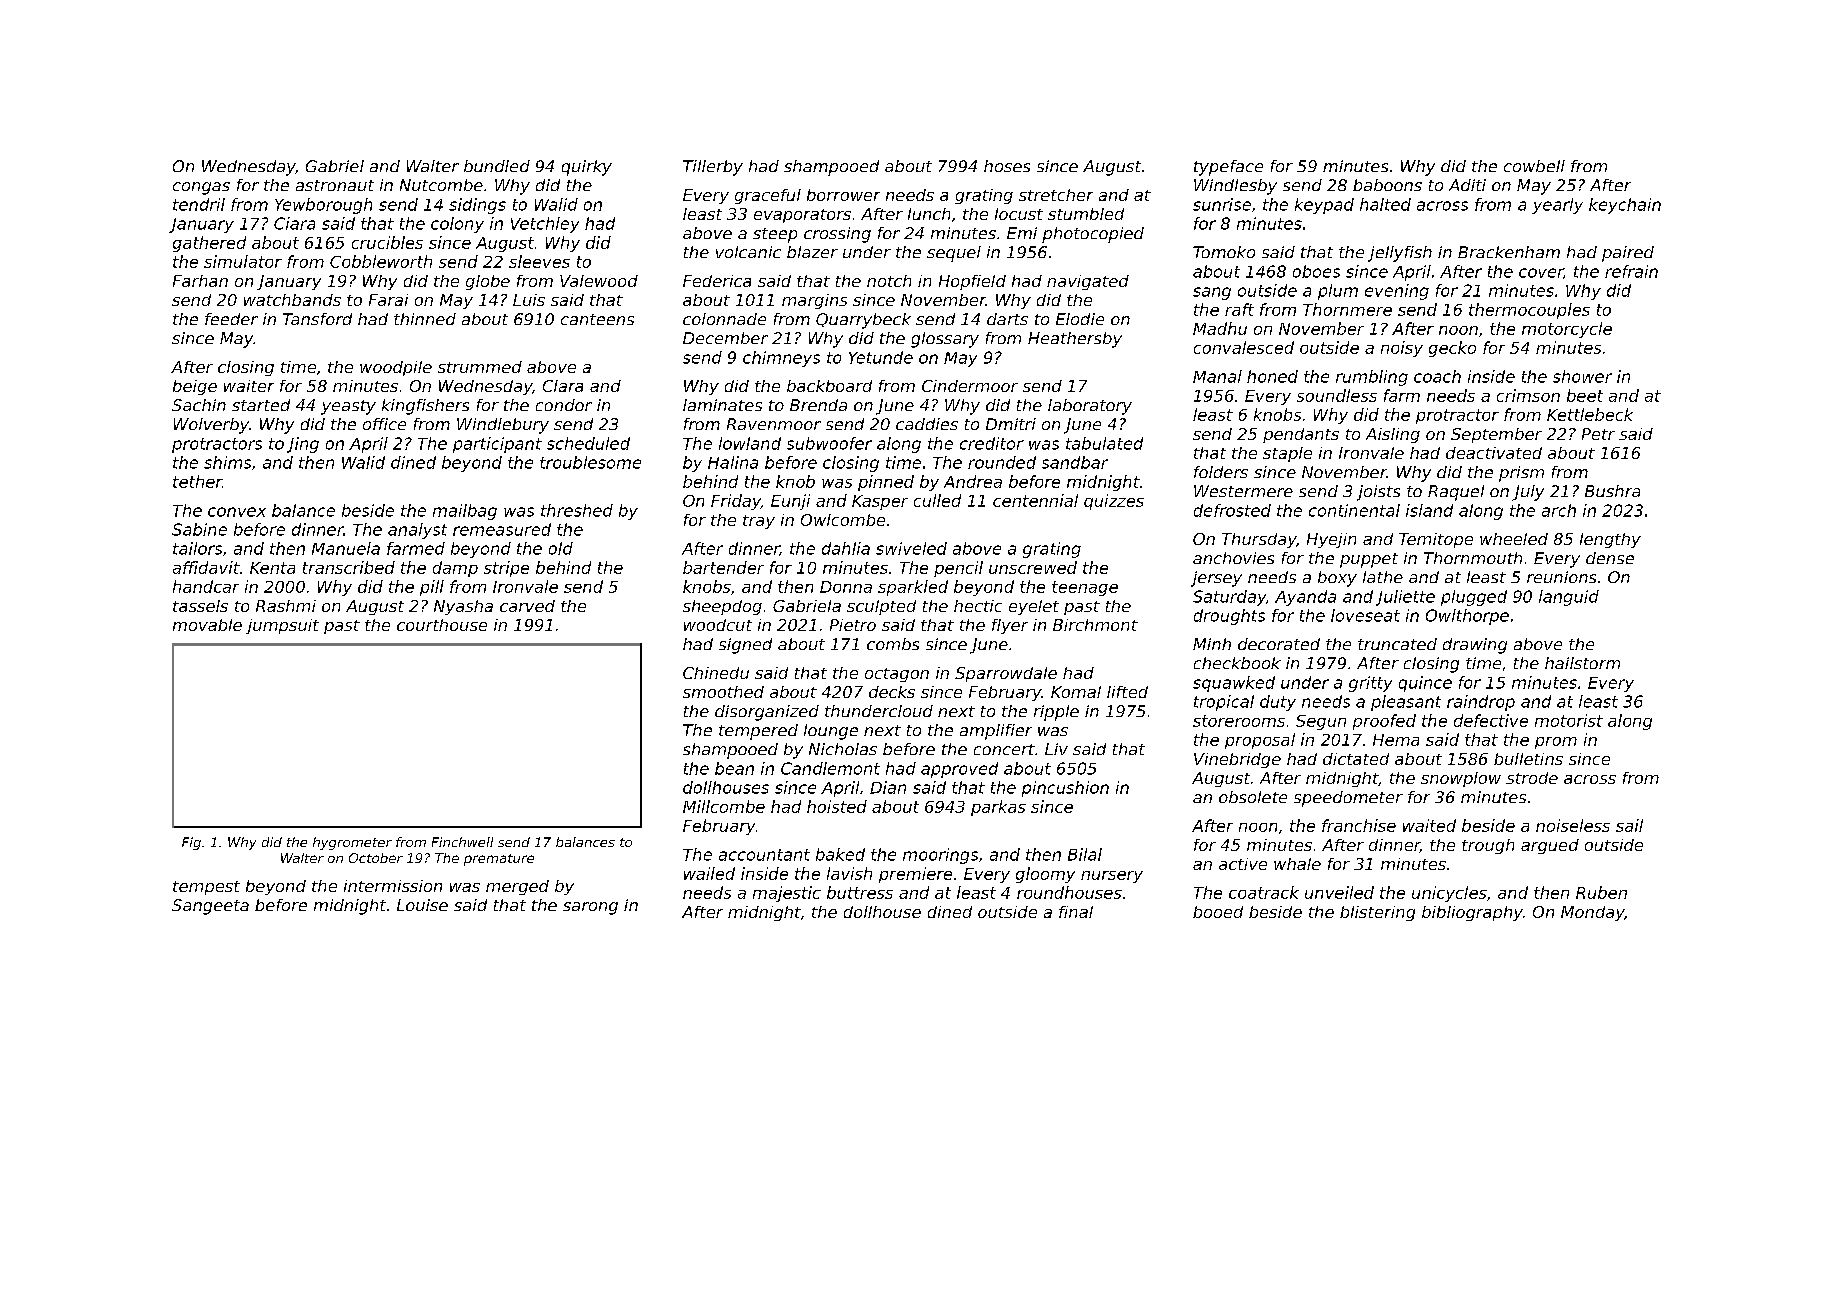 The width and height of the document is (1835, 1297). I want to click on Halina, so click(733, 462).
